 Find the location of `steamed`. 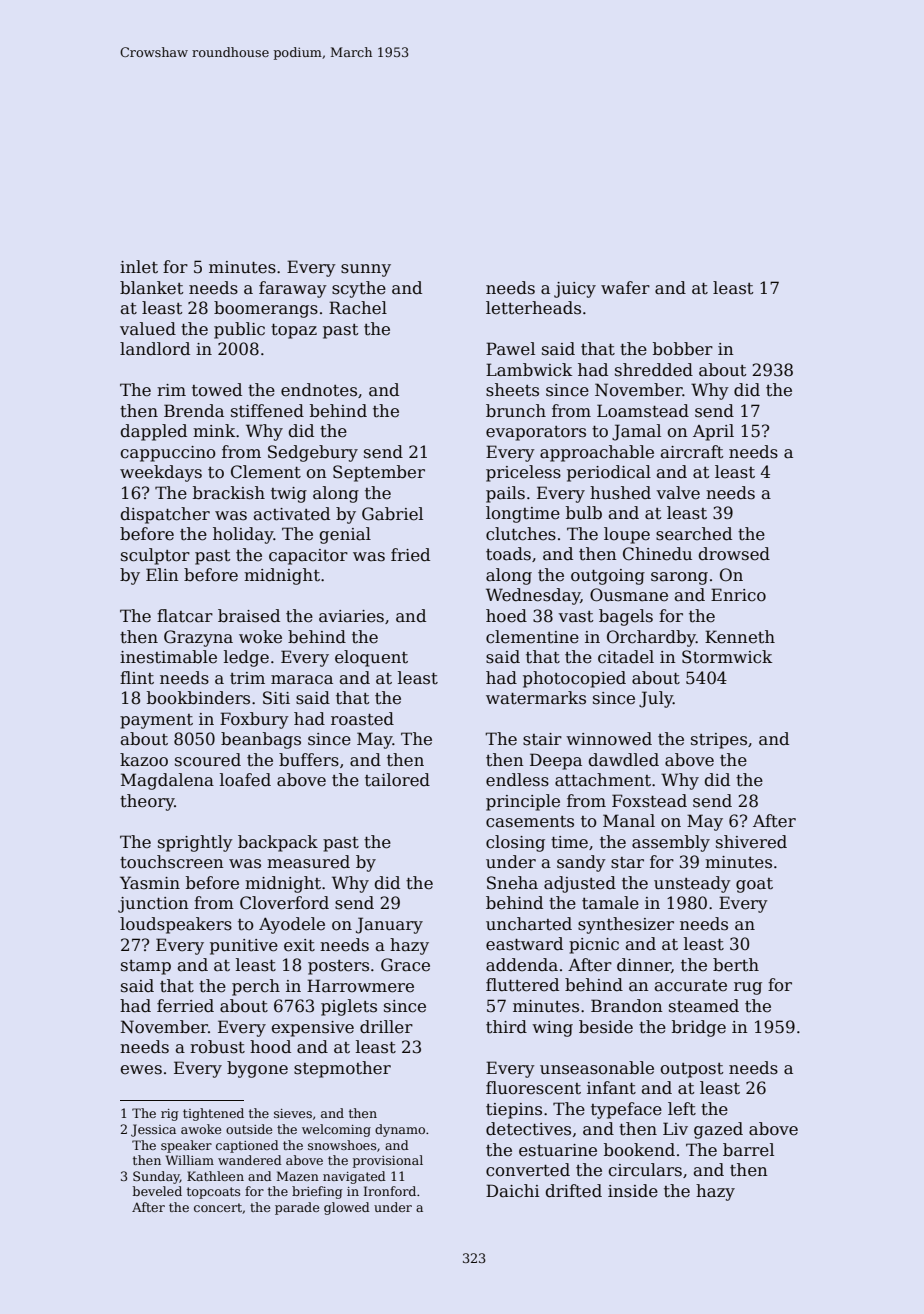

steamed is located at coordinates (704, 1006).
